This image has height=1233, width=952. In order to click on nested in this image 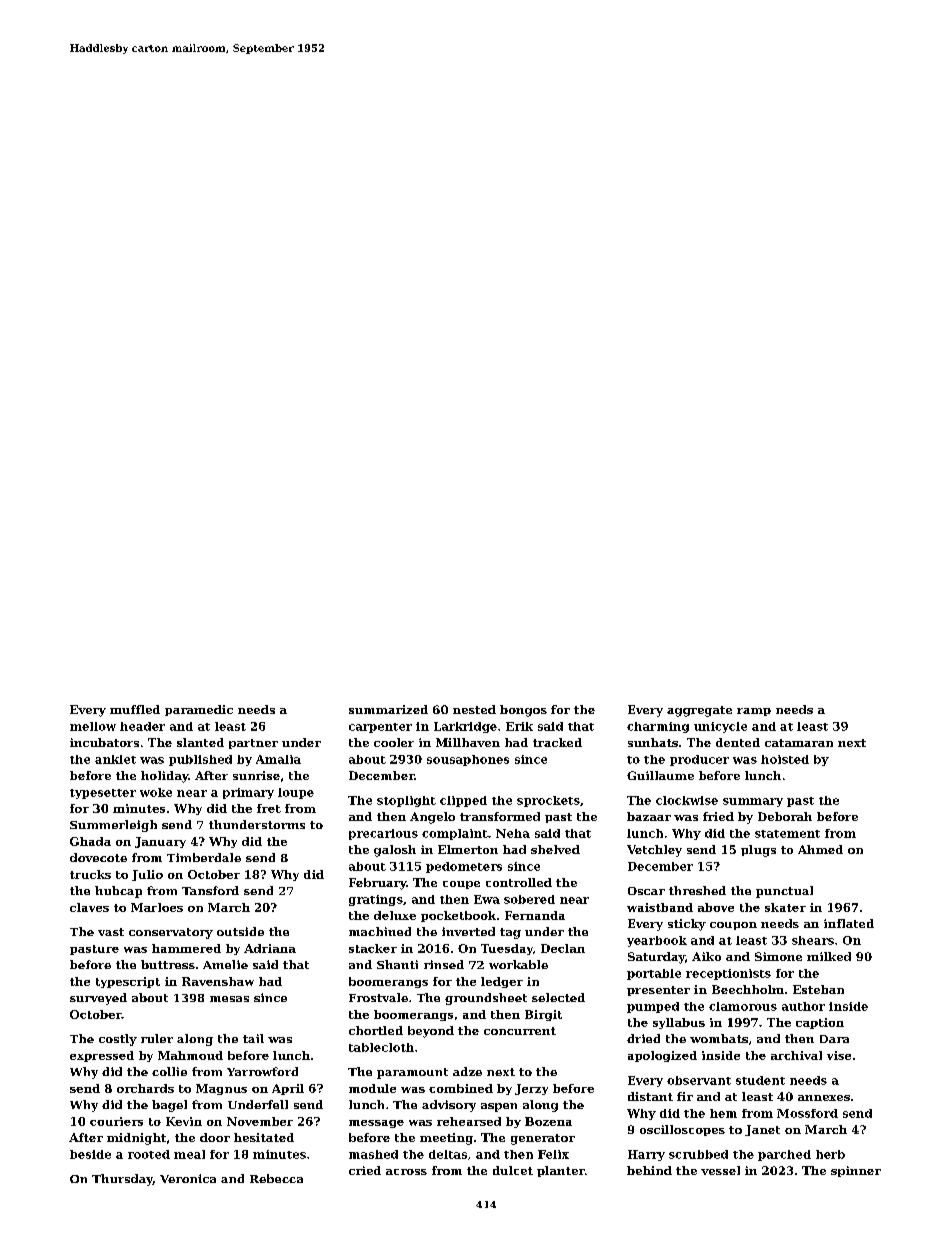, I will do `click(474, 709)`.
